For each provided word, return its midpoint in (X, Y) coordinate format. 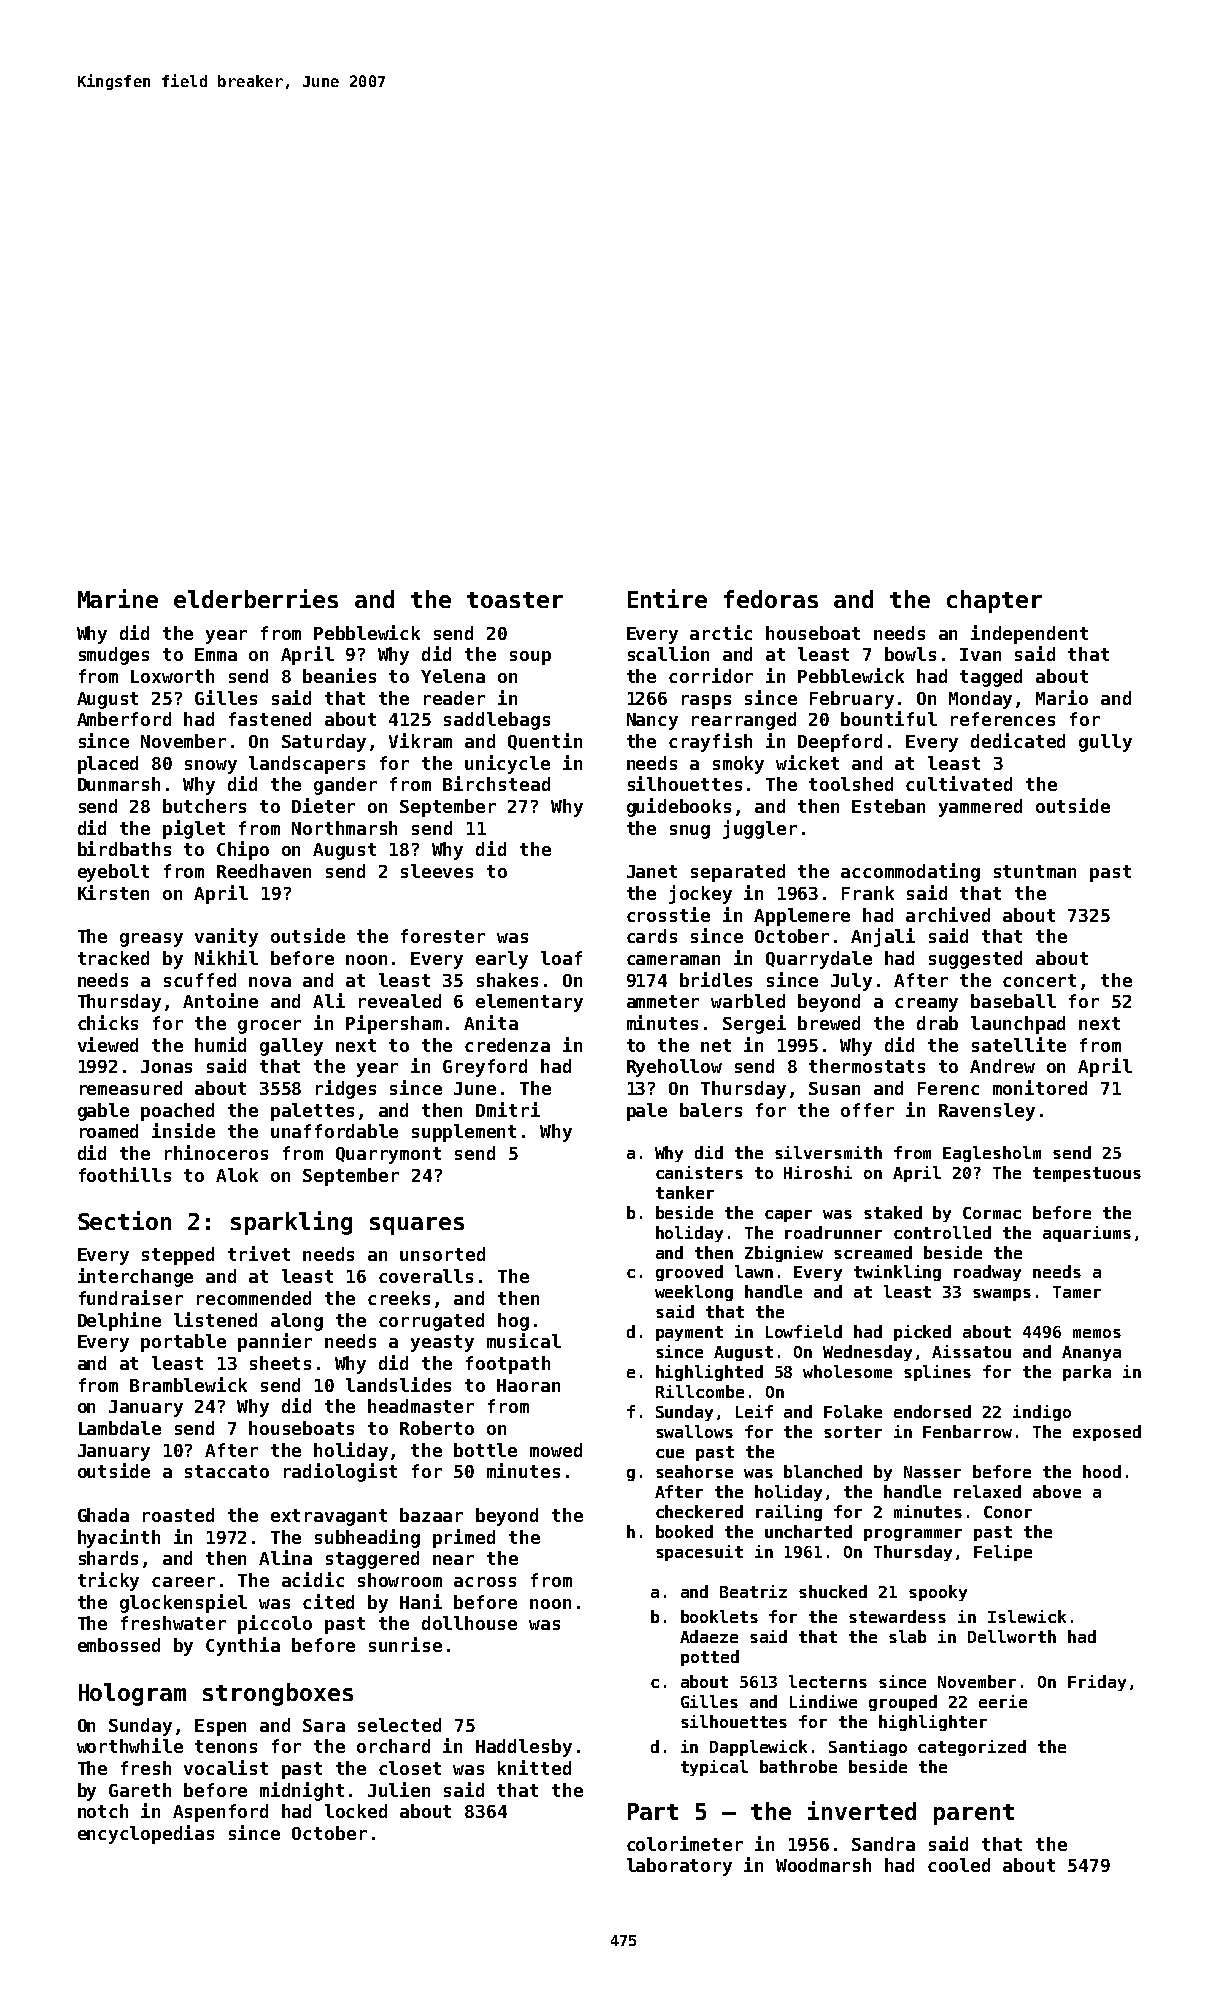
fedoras (771, 599)
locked (356, 1811)
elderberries (256, 598)
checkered (699, 1511)
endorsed (932, 1411)
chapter (994, 601)
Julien (399, 1789)
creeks (399, 1298)
